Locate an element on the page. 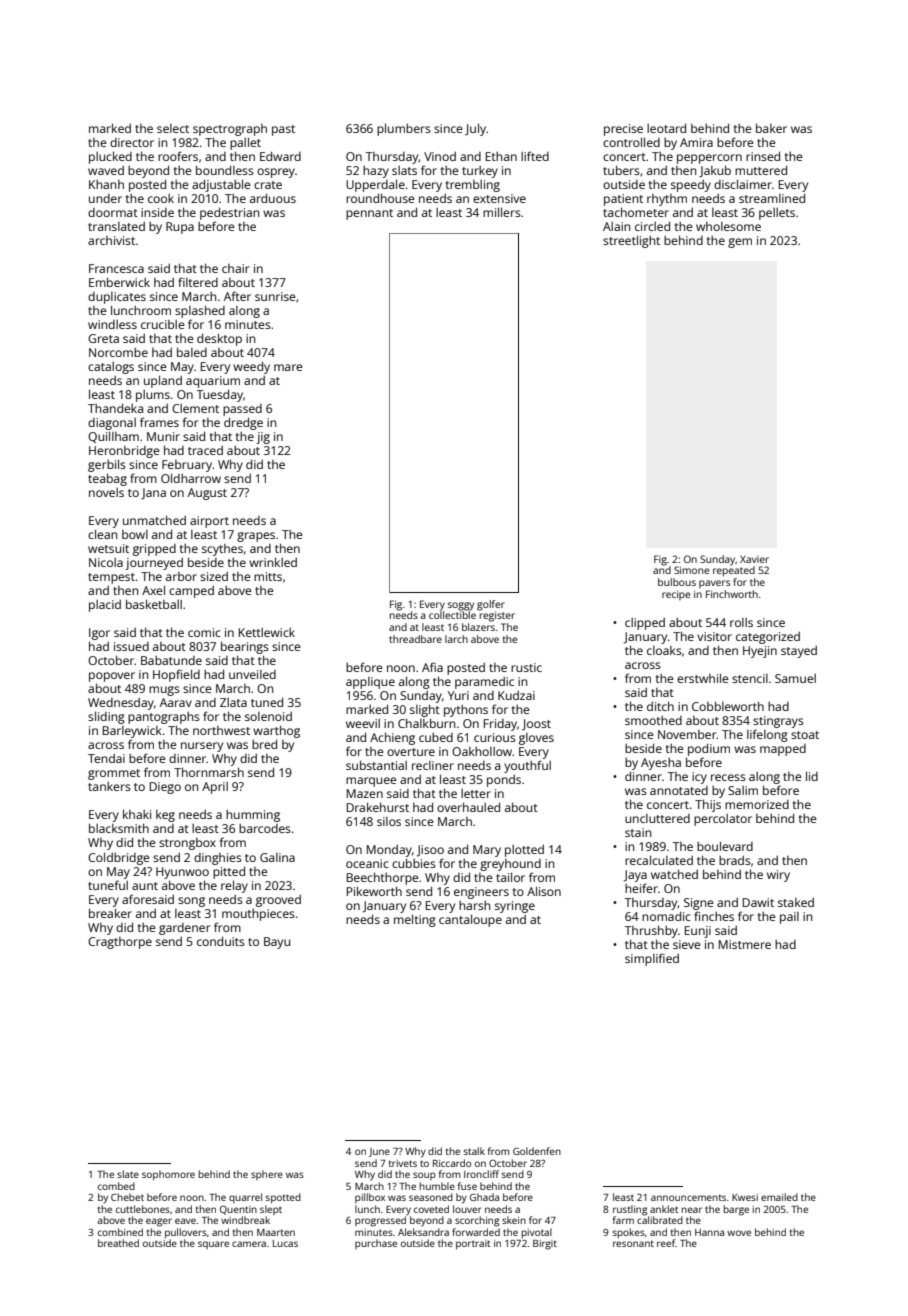 This document has height=1316, width=908. camera is located at coordinates (249, 1244).
